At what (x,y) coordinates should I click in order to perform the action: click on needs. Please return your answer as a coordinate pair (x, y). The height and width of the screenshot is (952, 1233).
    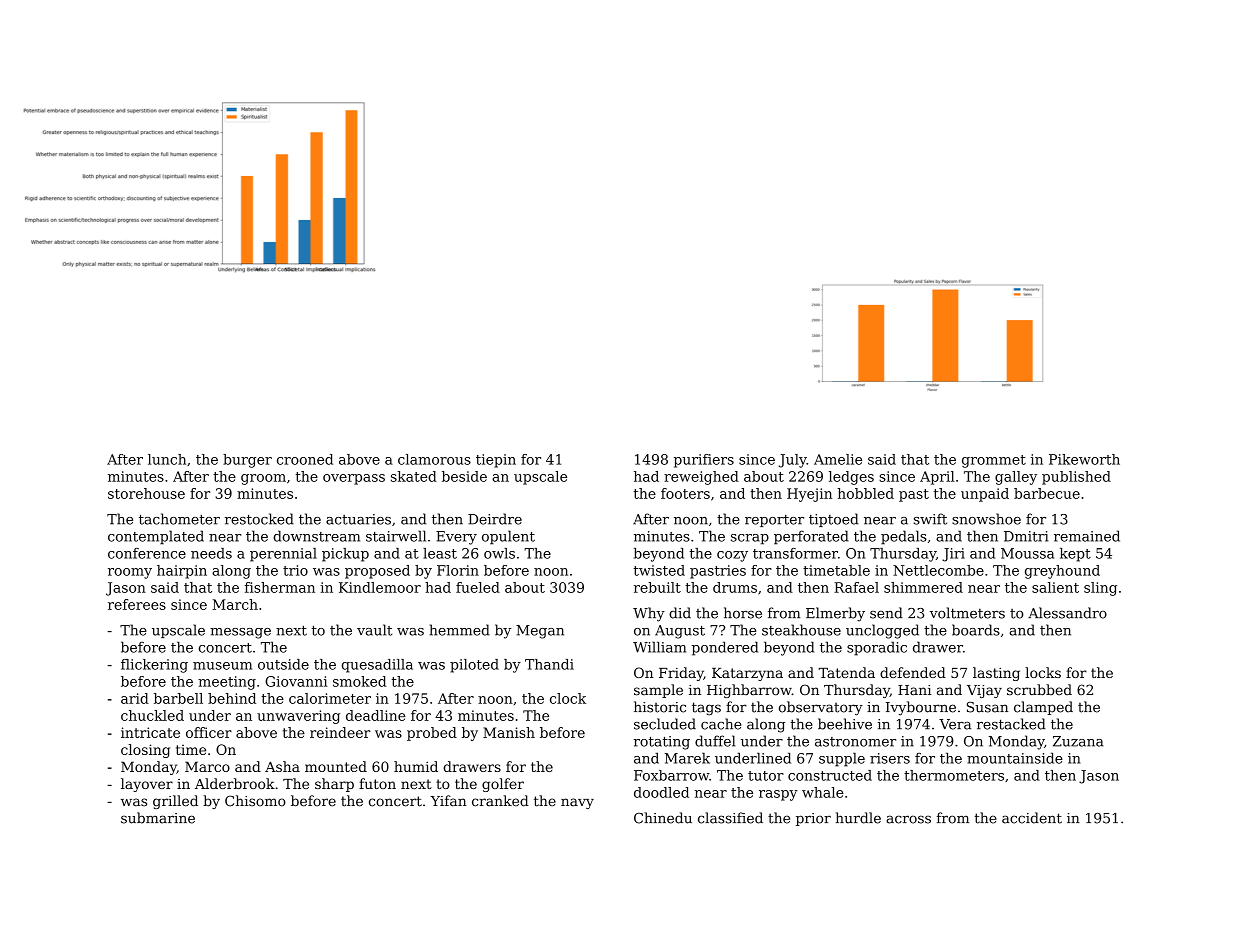
    Looking at the image, I should click on (211, 553).
